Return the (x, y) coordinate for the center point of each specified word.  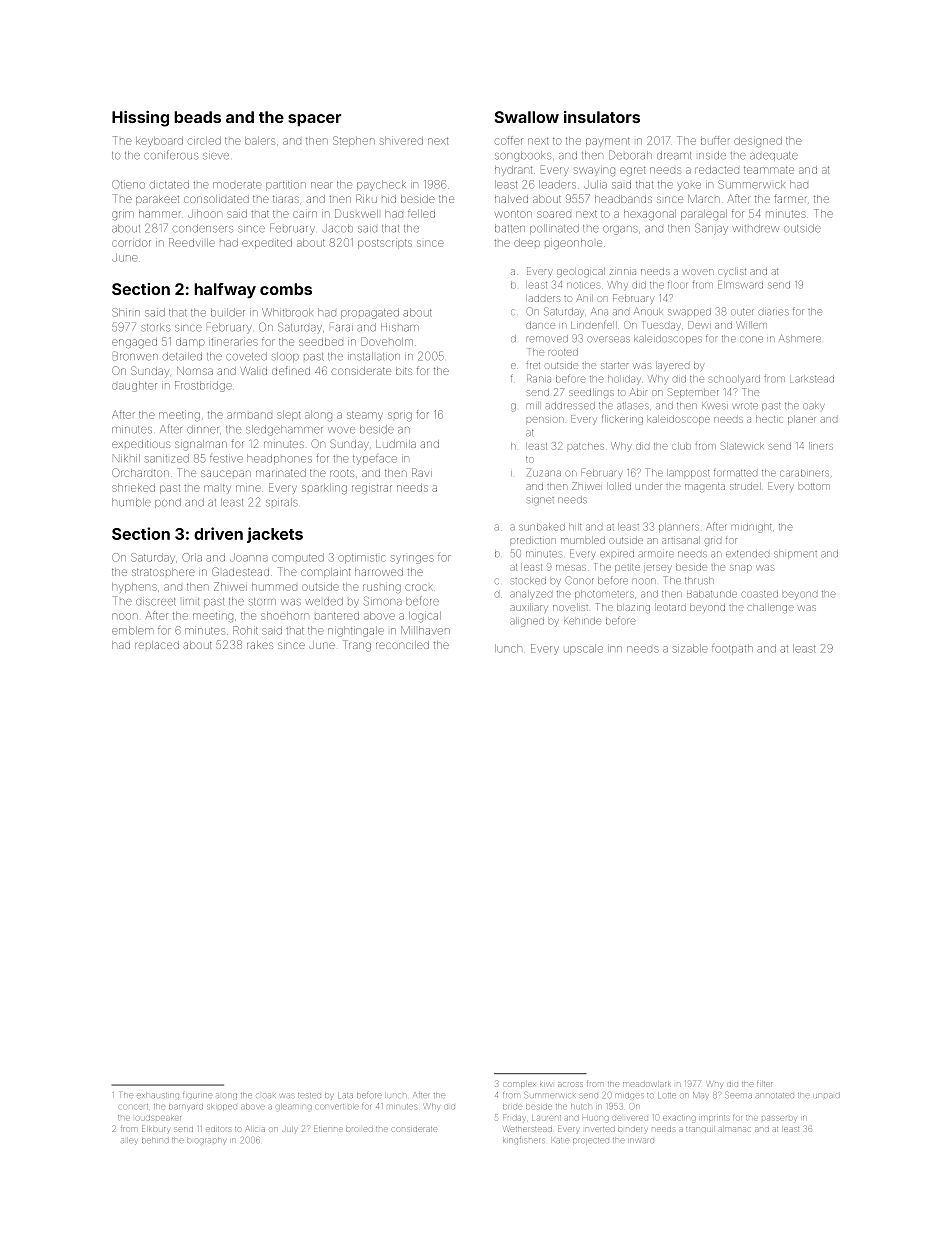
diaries (774, 312)
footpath (732, 649)
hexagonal (650, 215)
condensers (203, 228)
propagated (370, 313)
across (570, 1084)
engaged (134, 343)
